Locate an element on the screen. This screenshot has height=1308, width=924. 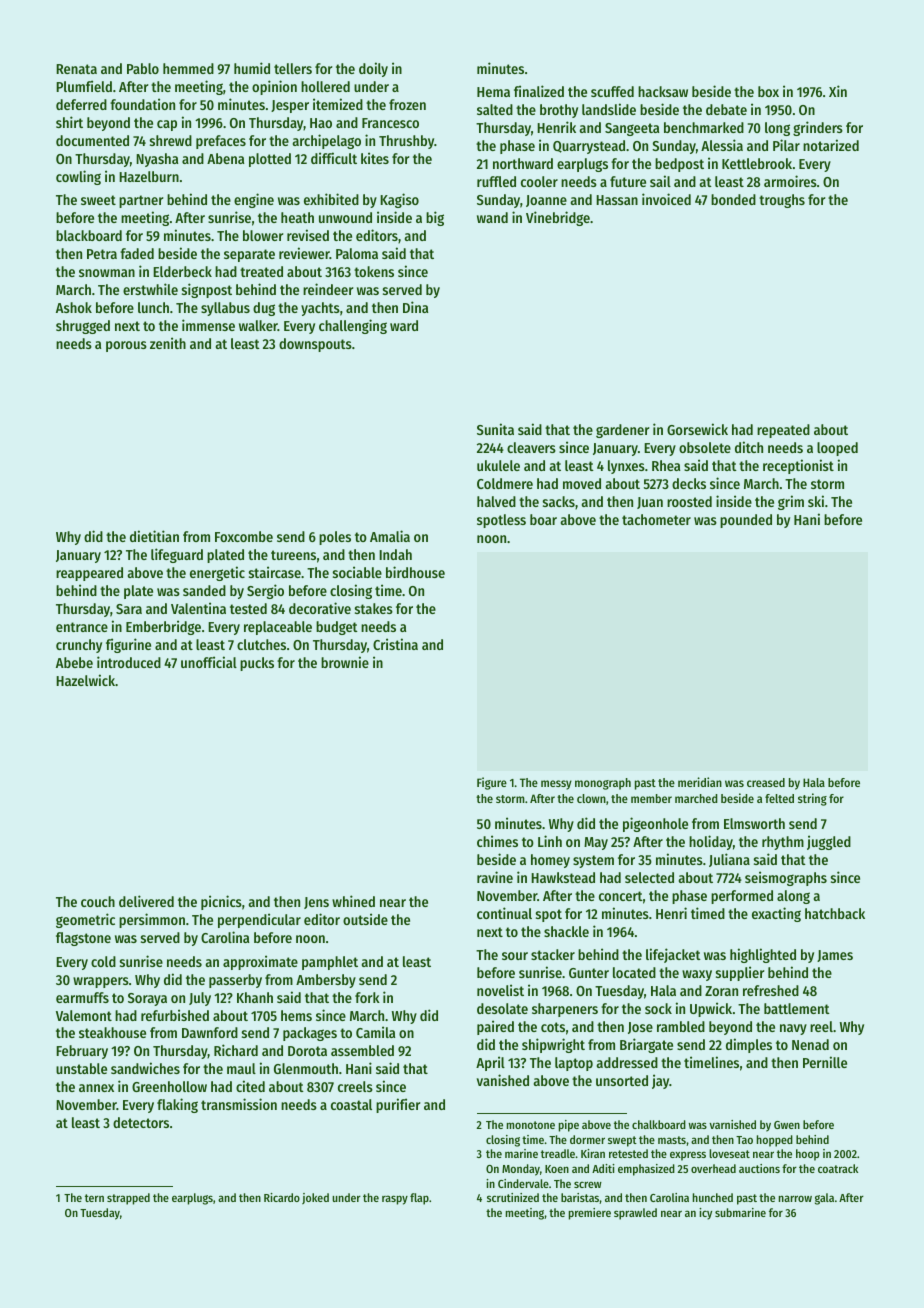
flaking is located at coordinates (177, 1105).
